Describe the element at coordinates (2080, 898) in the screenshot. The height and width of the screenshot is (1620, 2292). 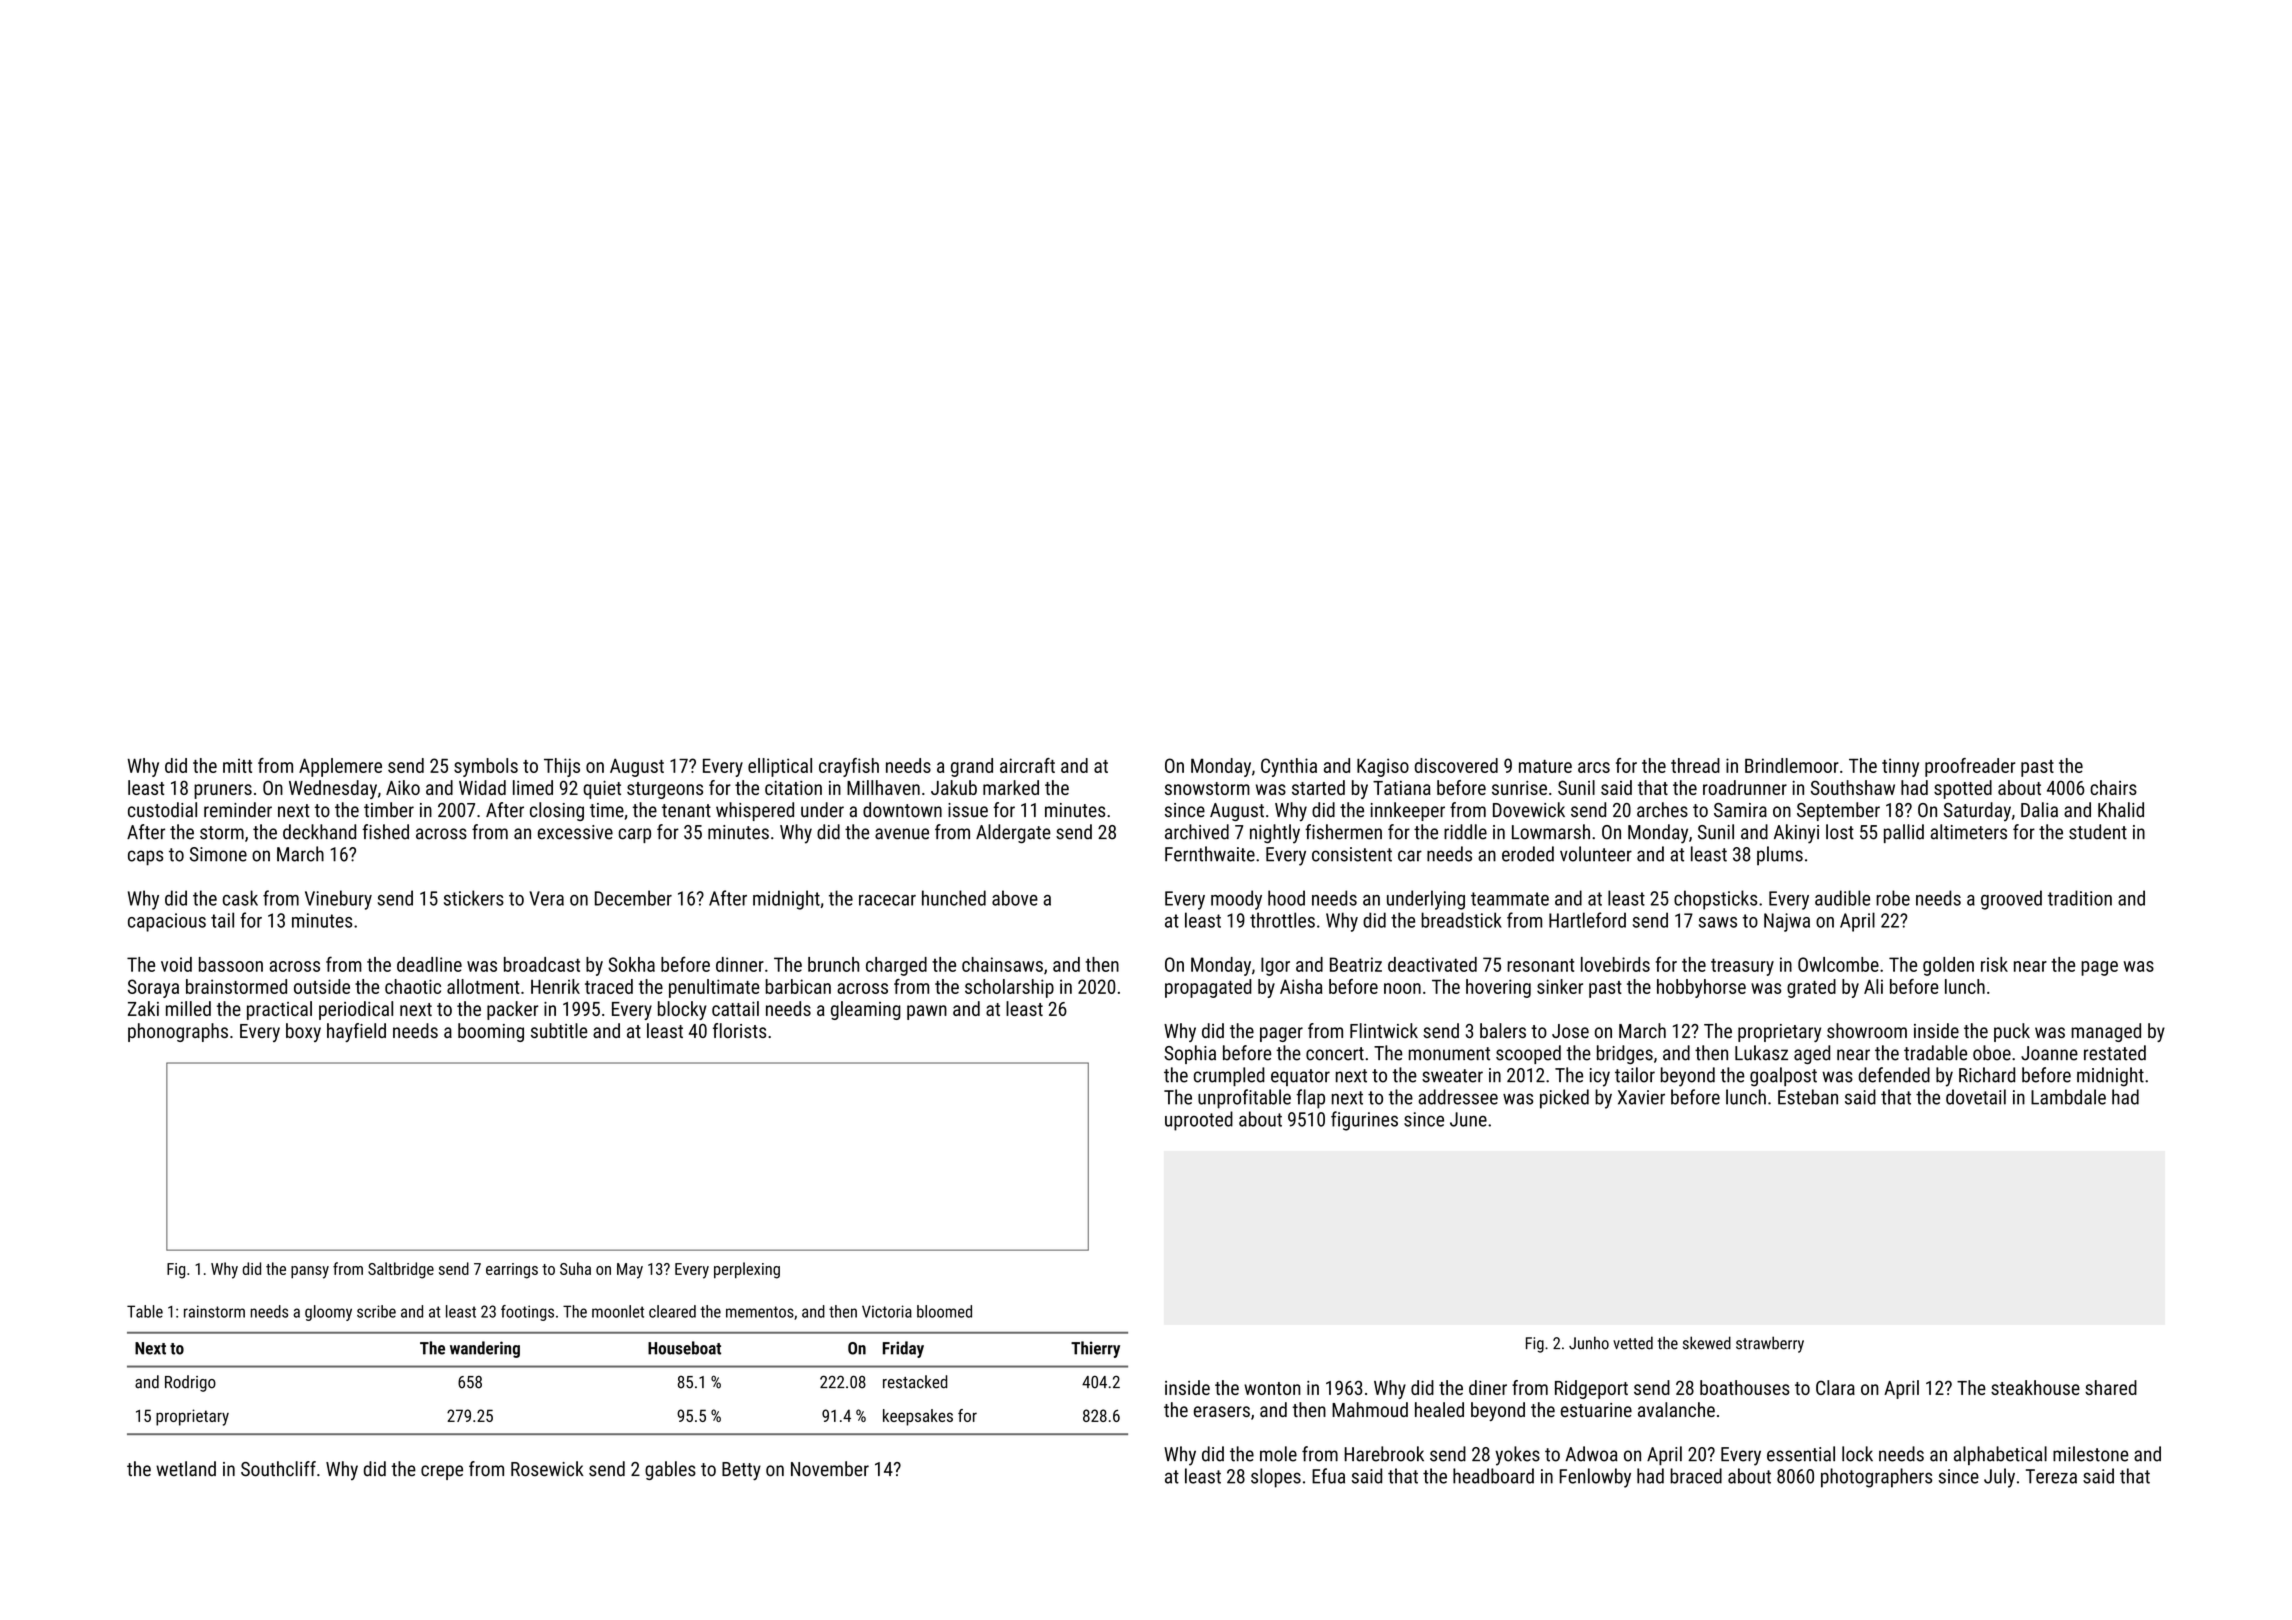
I see `tradition` at that location.
